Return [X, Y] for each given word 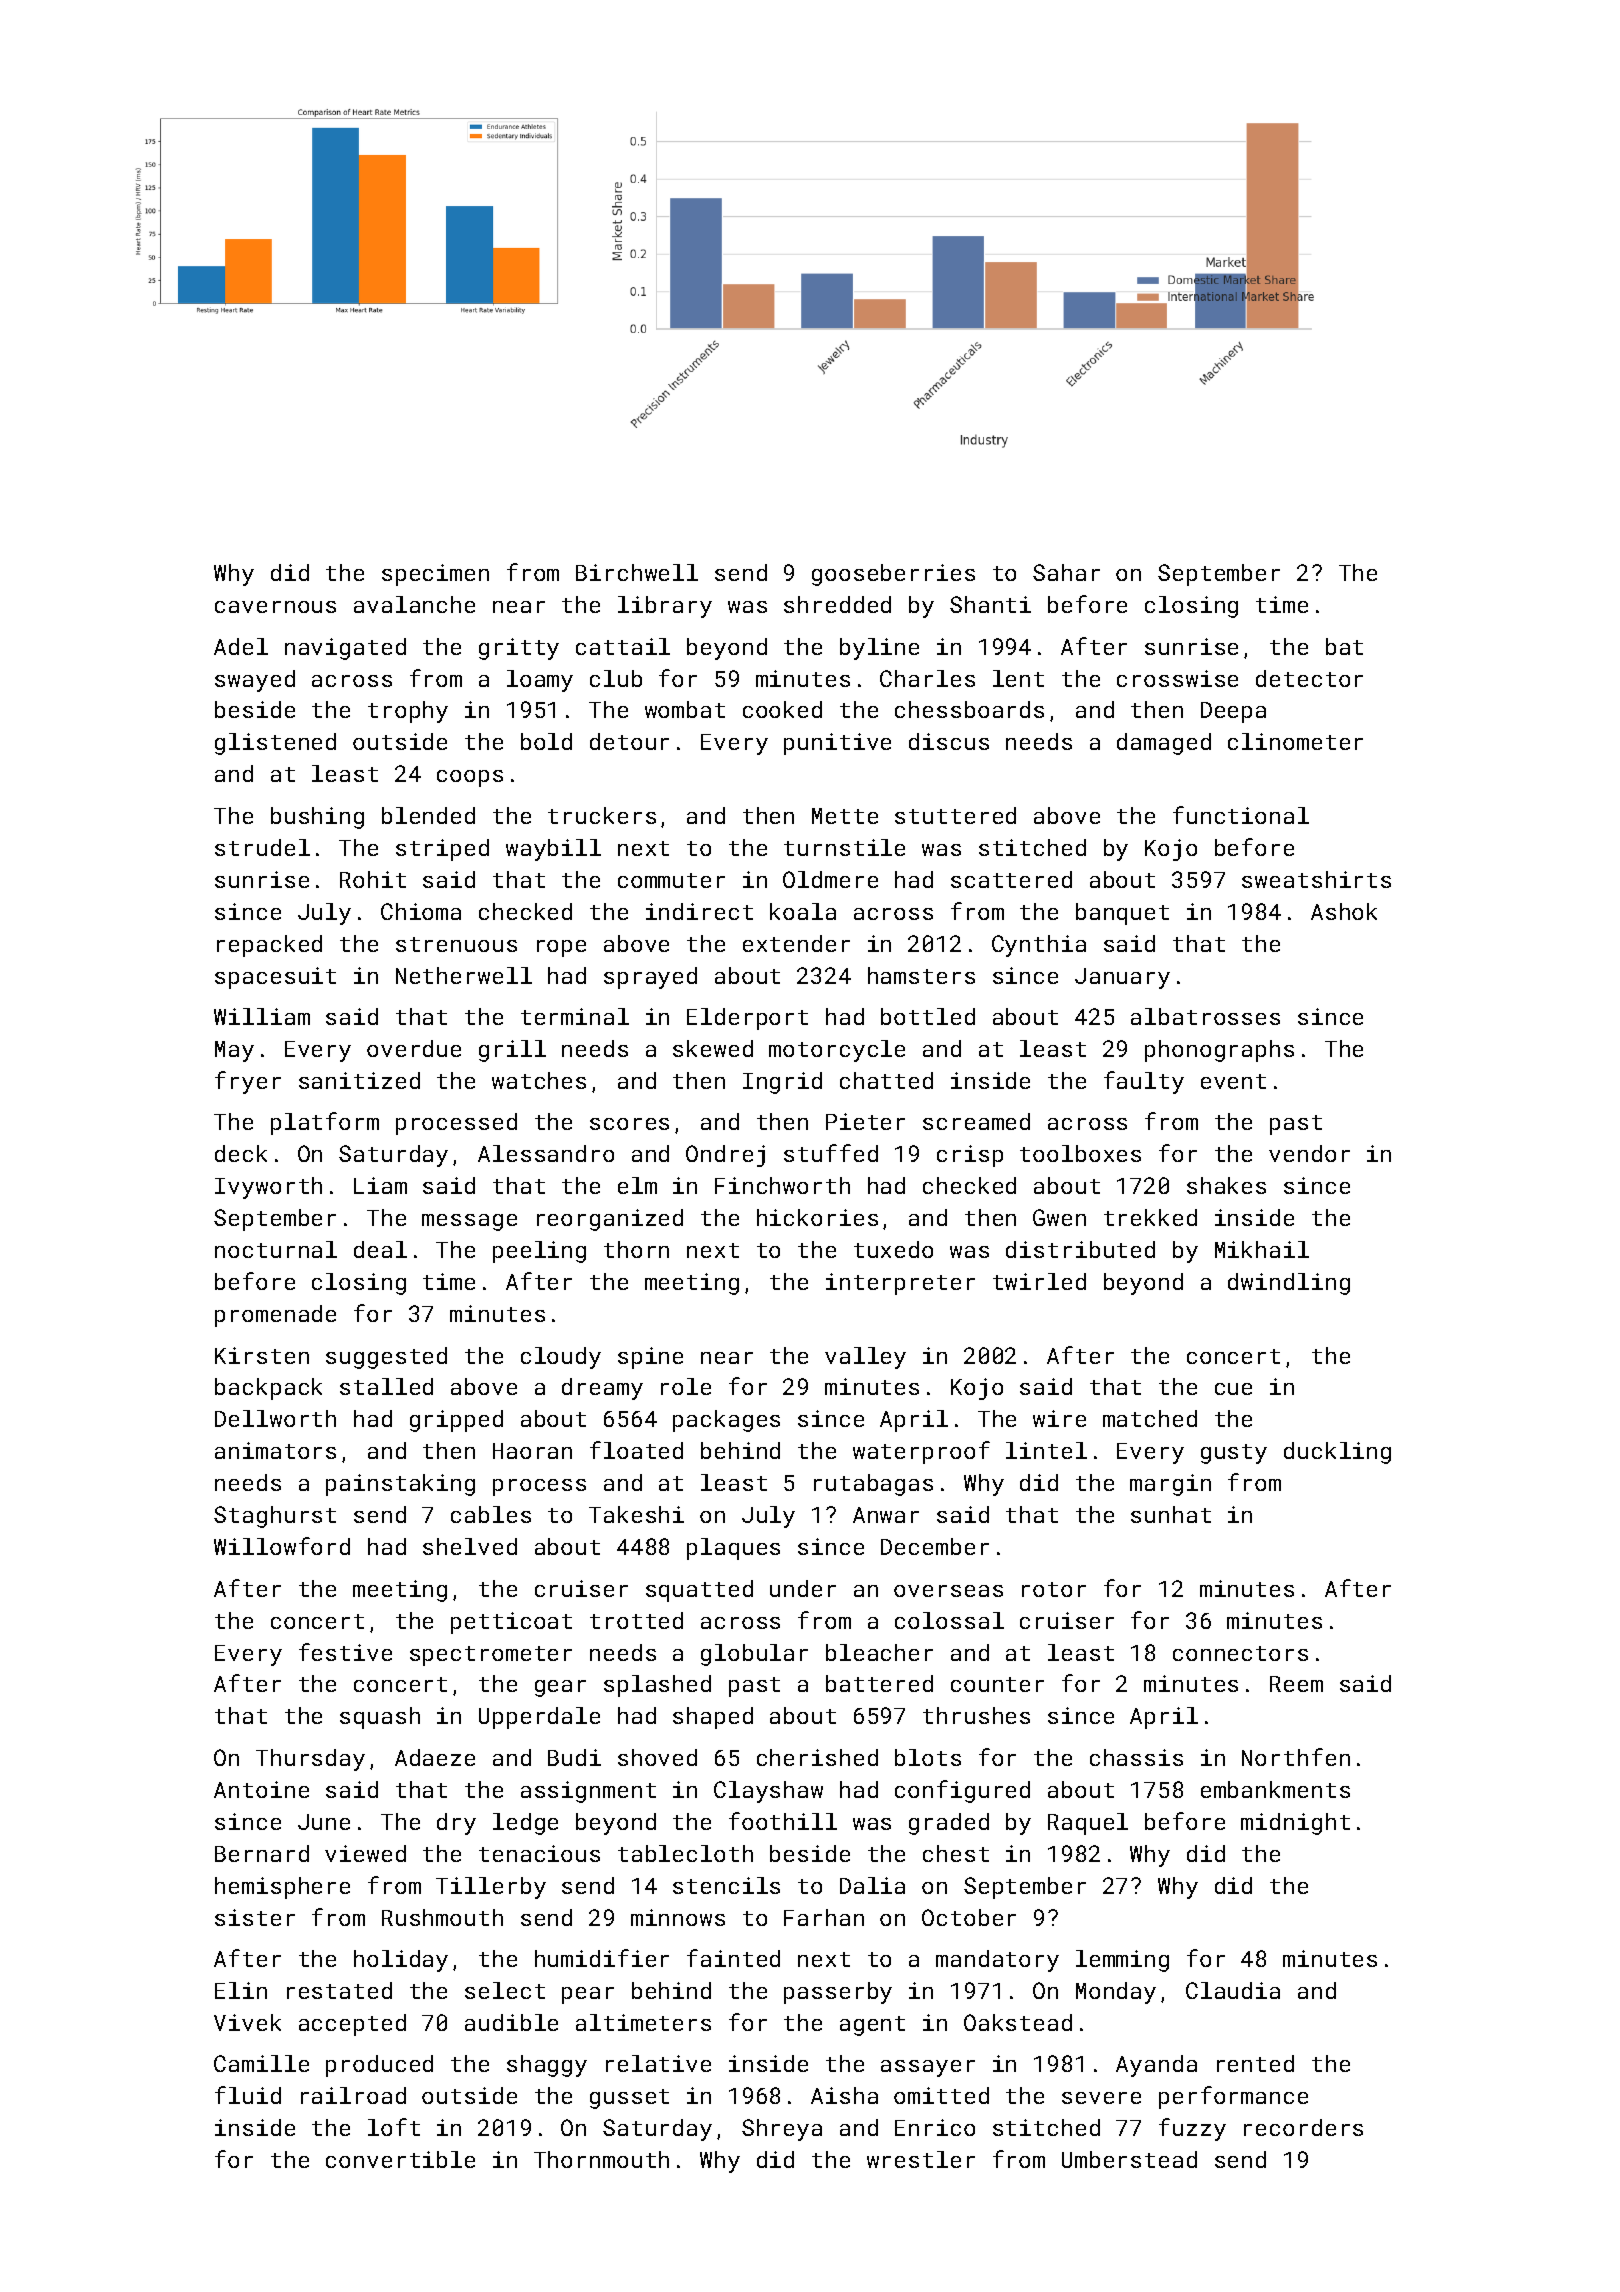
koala [803, 911]
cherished [817, 1757]
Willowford [282, 1546]
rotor [1054, 1589]
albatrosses [1205, 1016]
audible [511, 2022]
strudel [262, 847]
